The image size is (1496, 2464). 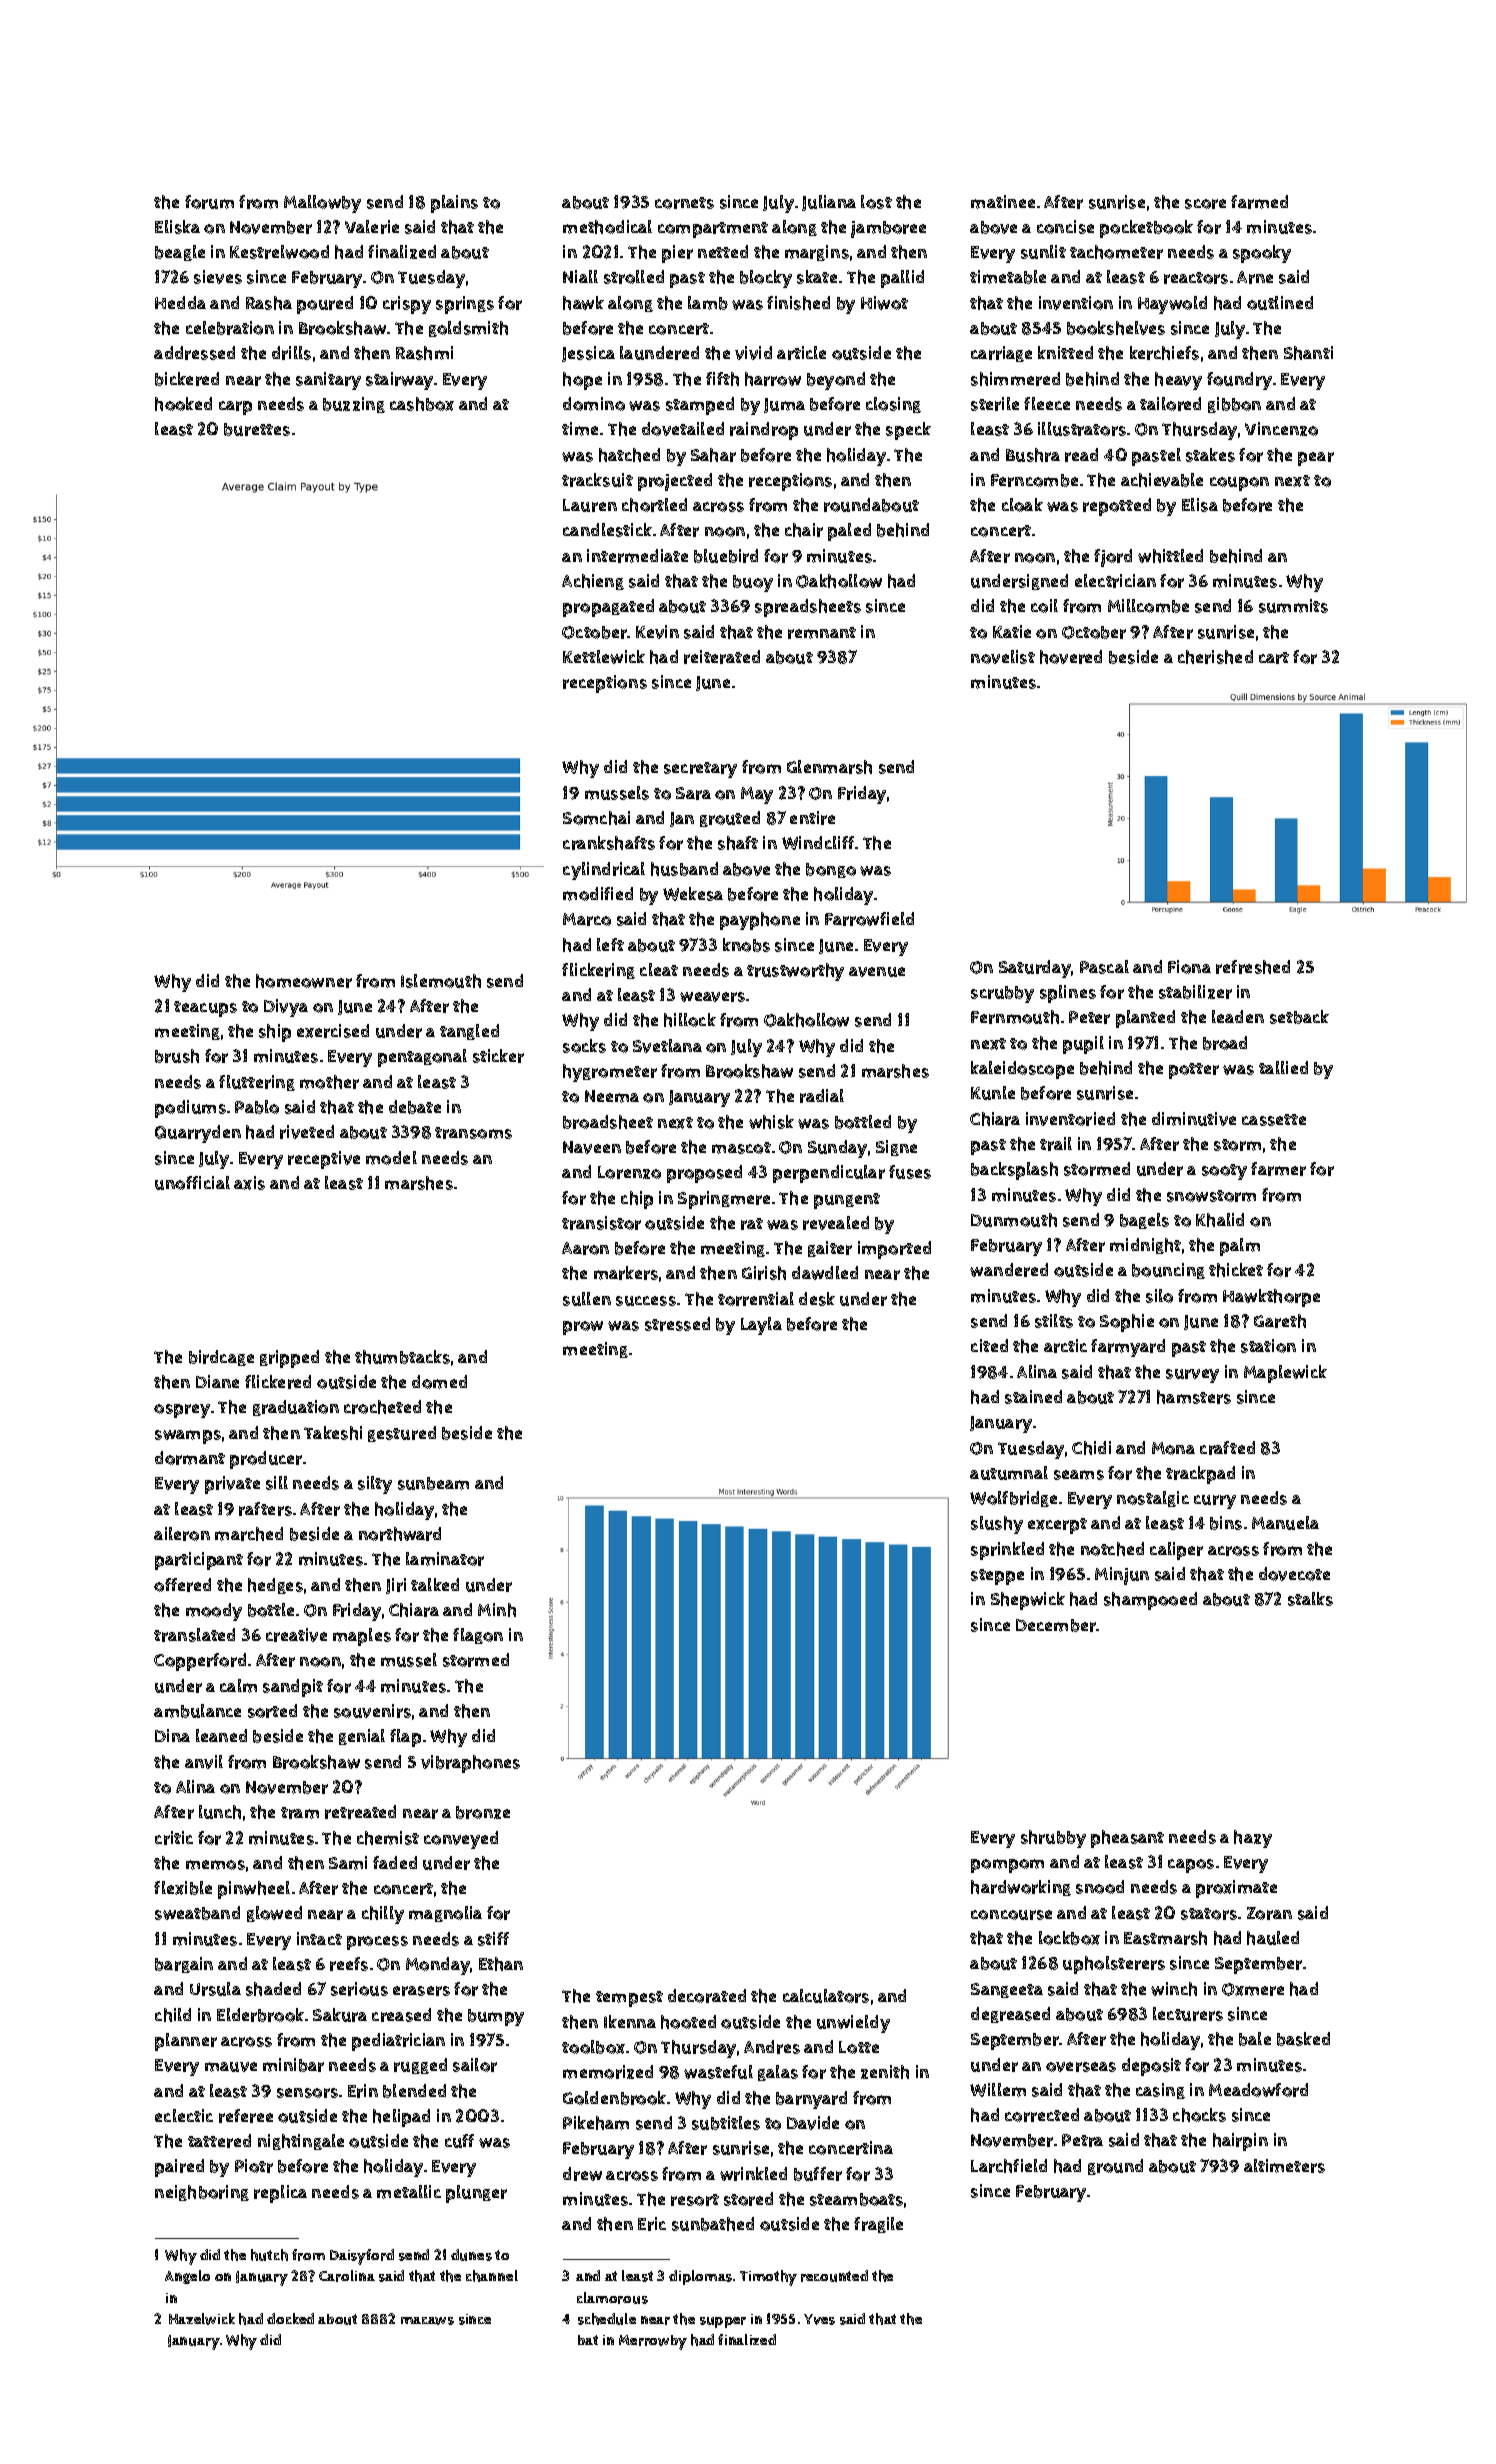 What do you see at coordinates (869, 919) in the screenshot?
I see `Farrowfield` at bounding box center [869, 919].
